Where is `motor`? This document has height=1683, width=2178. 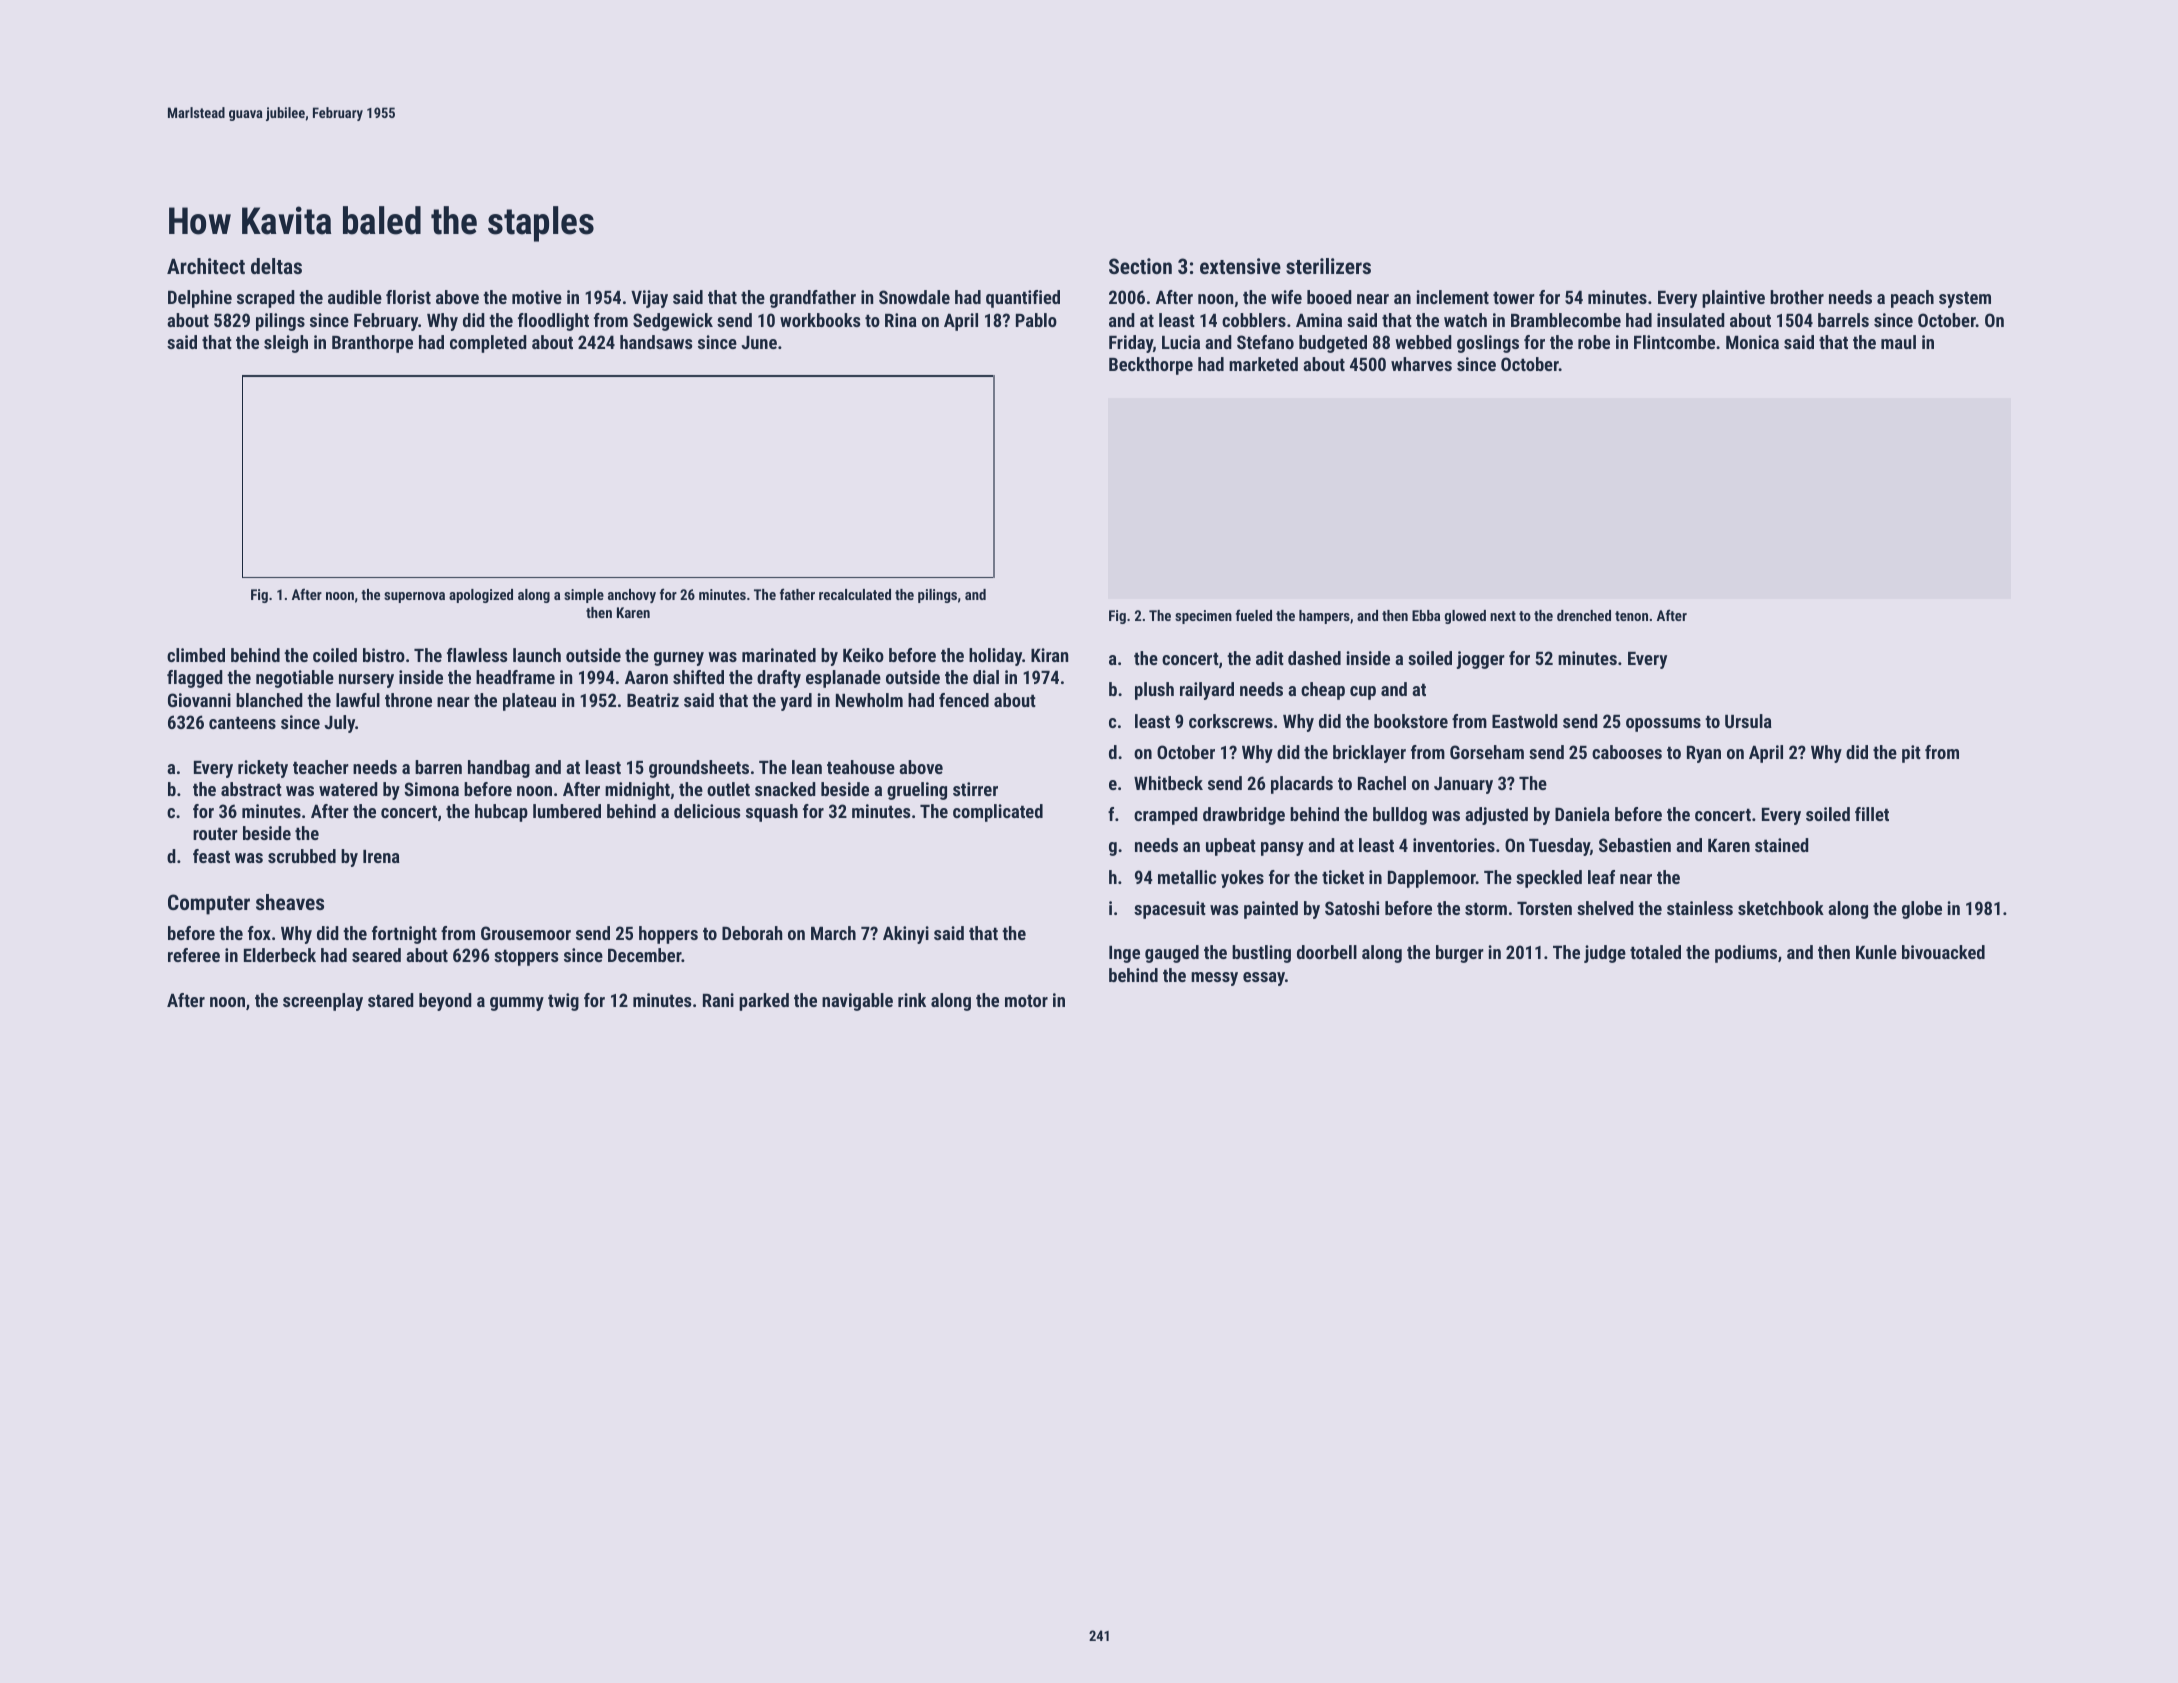 motor is located at coordinates (1026, 1001).
